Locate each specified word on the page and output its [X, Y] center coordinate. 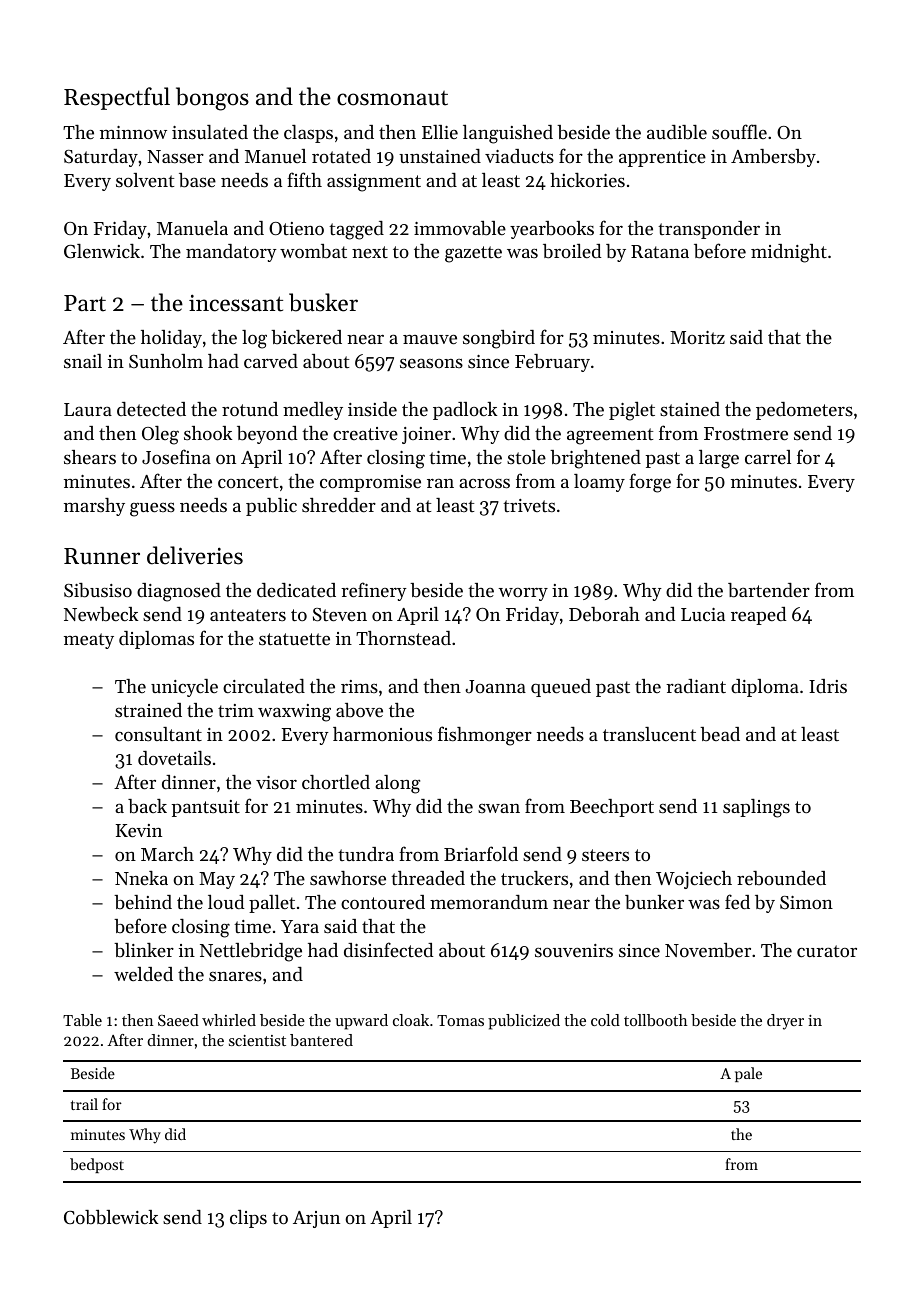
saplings [756, 808]
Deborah [604, 614]
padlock [465, 411]
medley [313, 411]
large [719, 459]
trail [84, 1104]
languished [508, 134]
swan [499, 808]
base [197, 180]
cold [605, 1020]
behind [143, 902]
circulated [264, 686]
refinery [374, 591]
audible [677, 132]
